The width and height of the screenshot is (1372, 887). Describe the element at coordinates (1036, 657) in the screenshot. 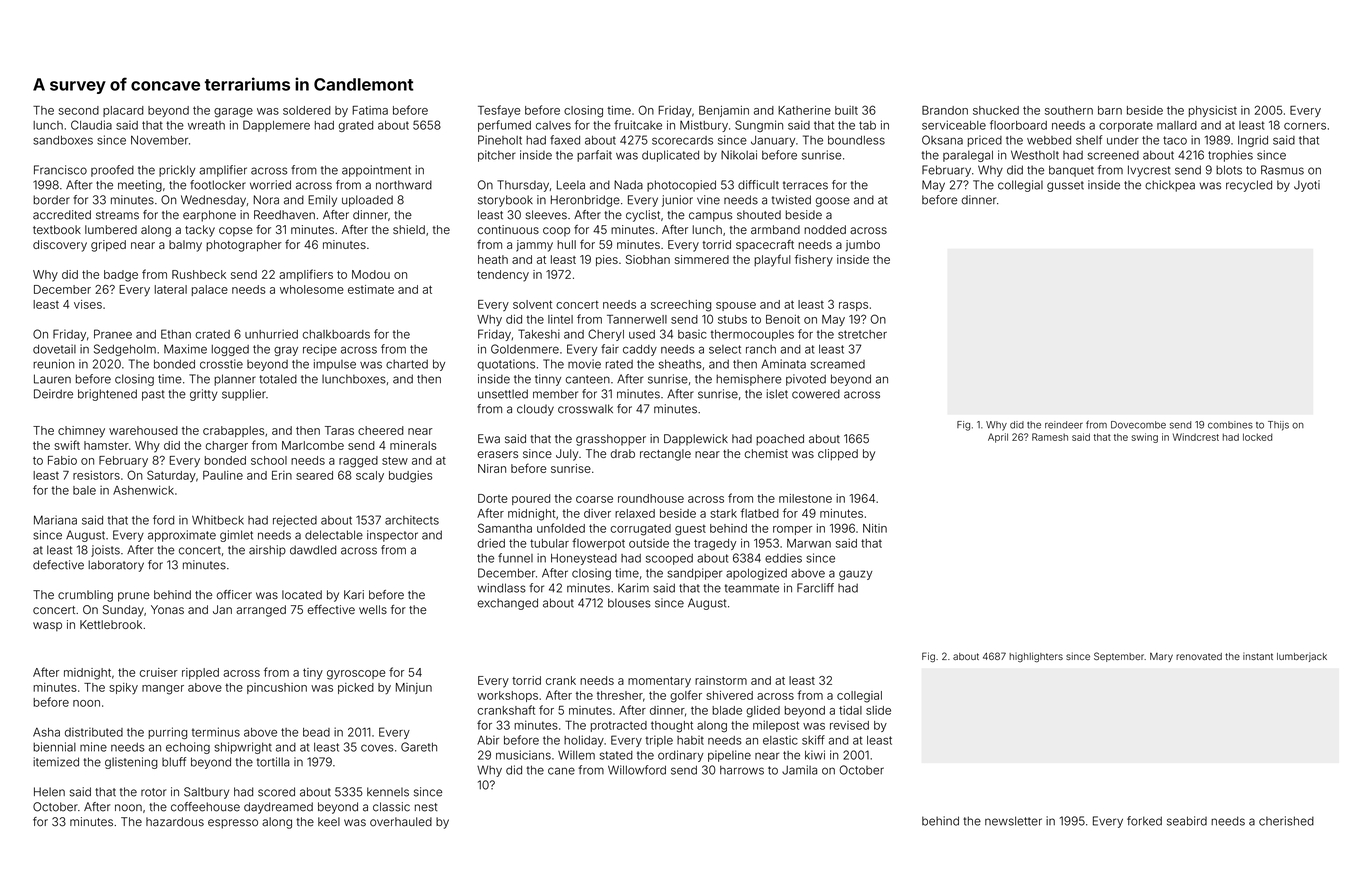

I see `highlighters` at that location.
